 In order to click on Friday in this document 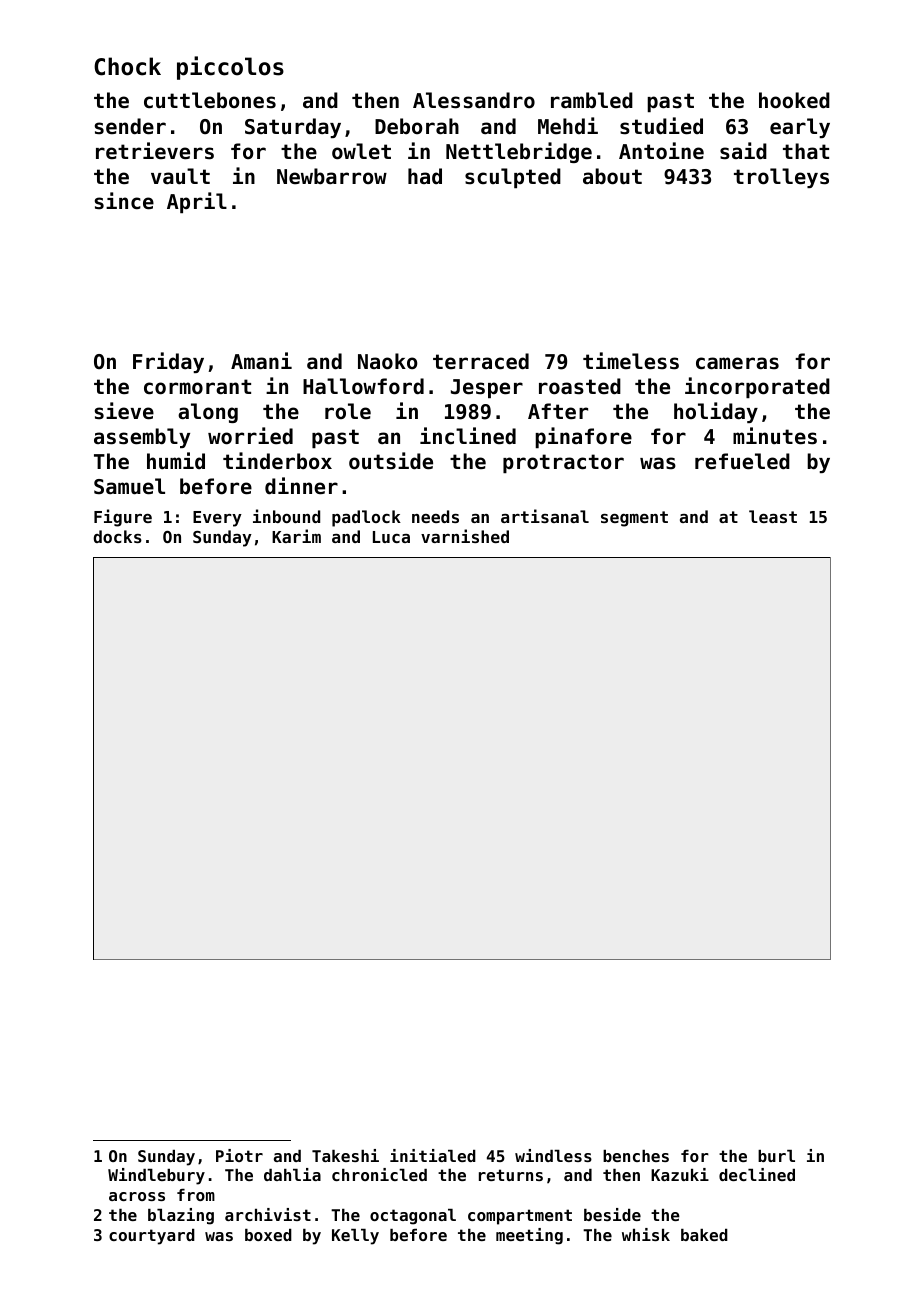, I will do `click(168, 362)`.
